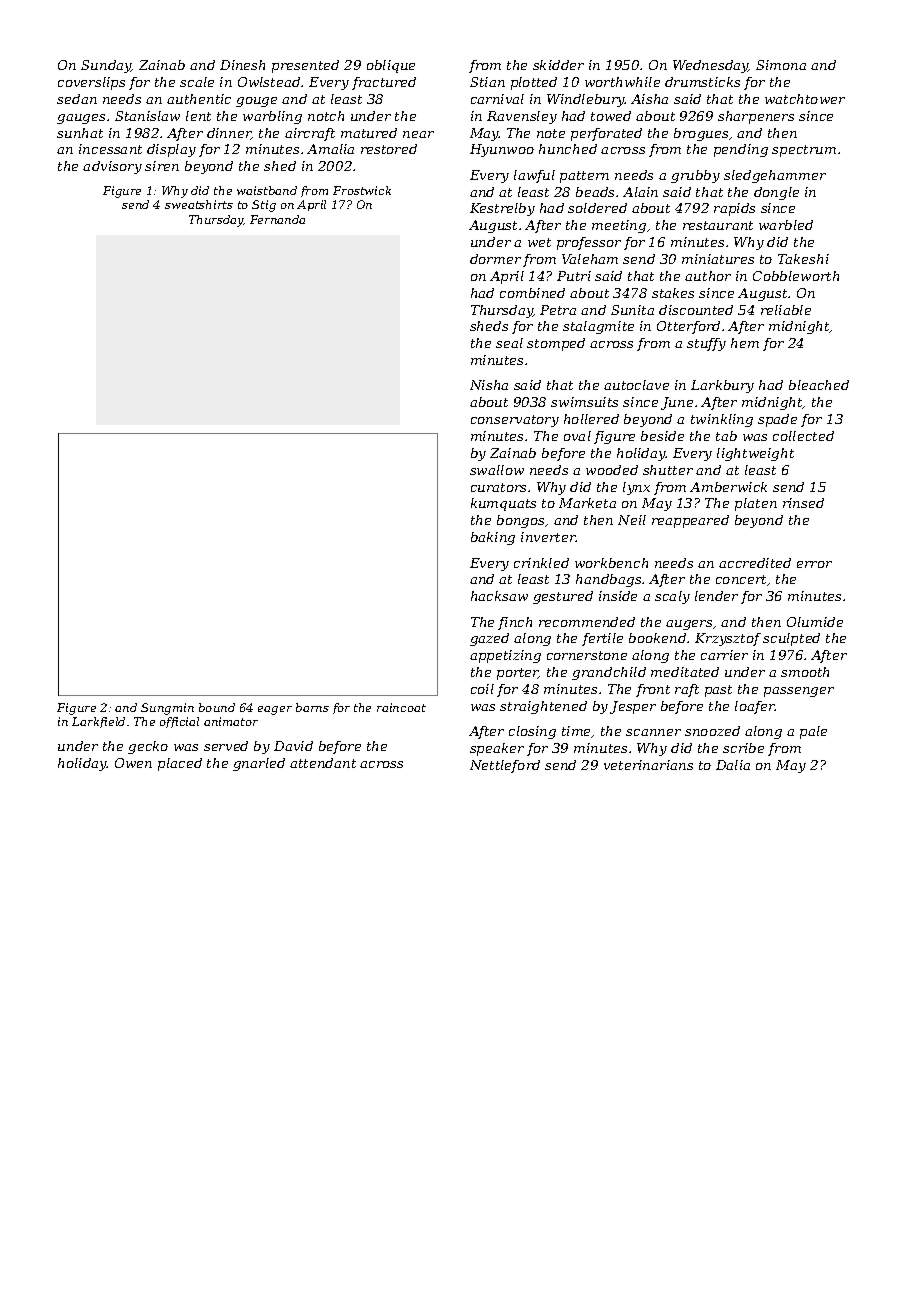 The height and width of the screenshot is (1316, 908). What do you see at coordinates (179, 722) in the screenshot?
I see `official` at bounding box center [179, 722].
